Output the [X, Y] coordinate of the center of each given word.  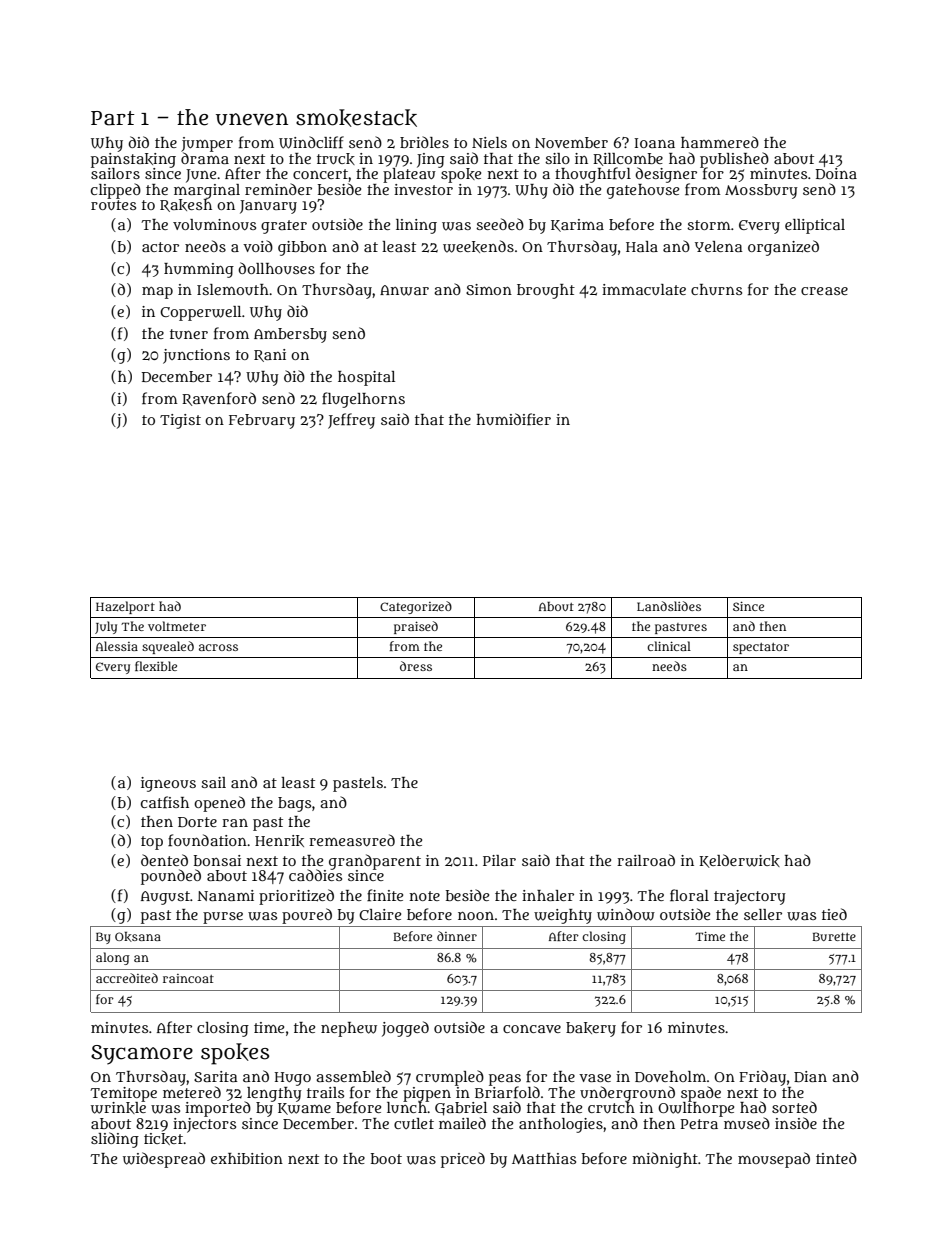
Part [113, 118]
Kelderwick [739, 861]
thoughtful [593, 175]
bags [294, 804]
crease [824, 291]
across [218, 647]
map [157, 293]
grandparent [375, 862]
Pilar [499, 860]
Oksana [138, 937]
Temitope [123, 1094]
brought [546, 291]
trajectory [750, 897]
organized [783, 248]
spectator [761, 648]
